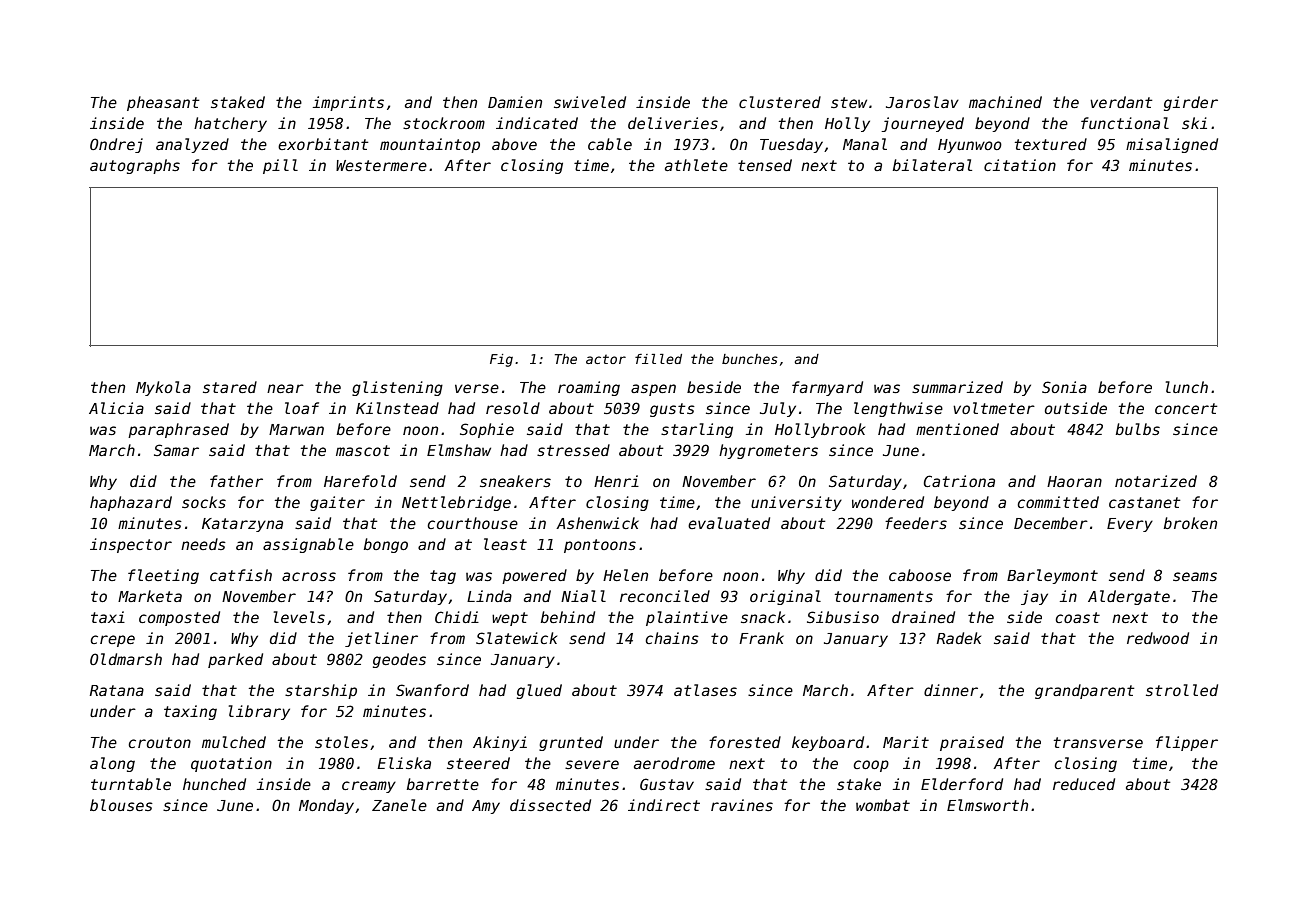 This screenshot has width=1308, height=924. Describe the element at coordinates (920, 575) in the screenshot. I see `caboose` at that location.
